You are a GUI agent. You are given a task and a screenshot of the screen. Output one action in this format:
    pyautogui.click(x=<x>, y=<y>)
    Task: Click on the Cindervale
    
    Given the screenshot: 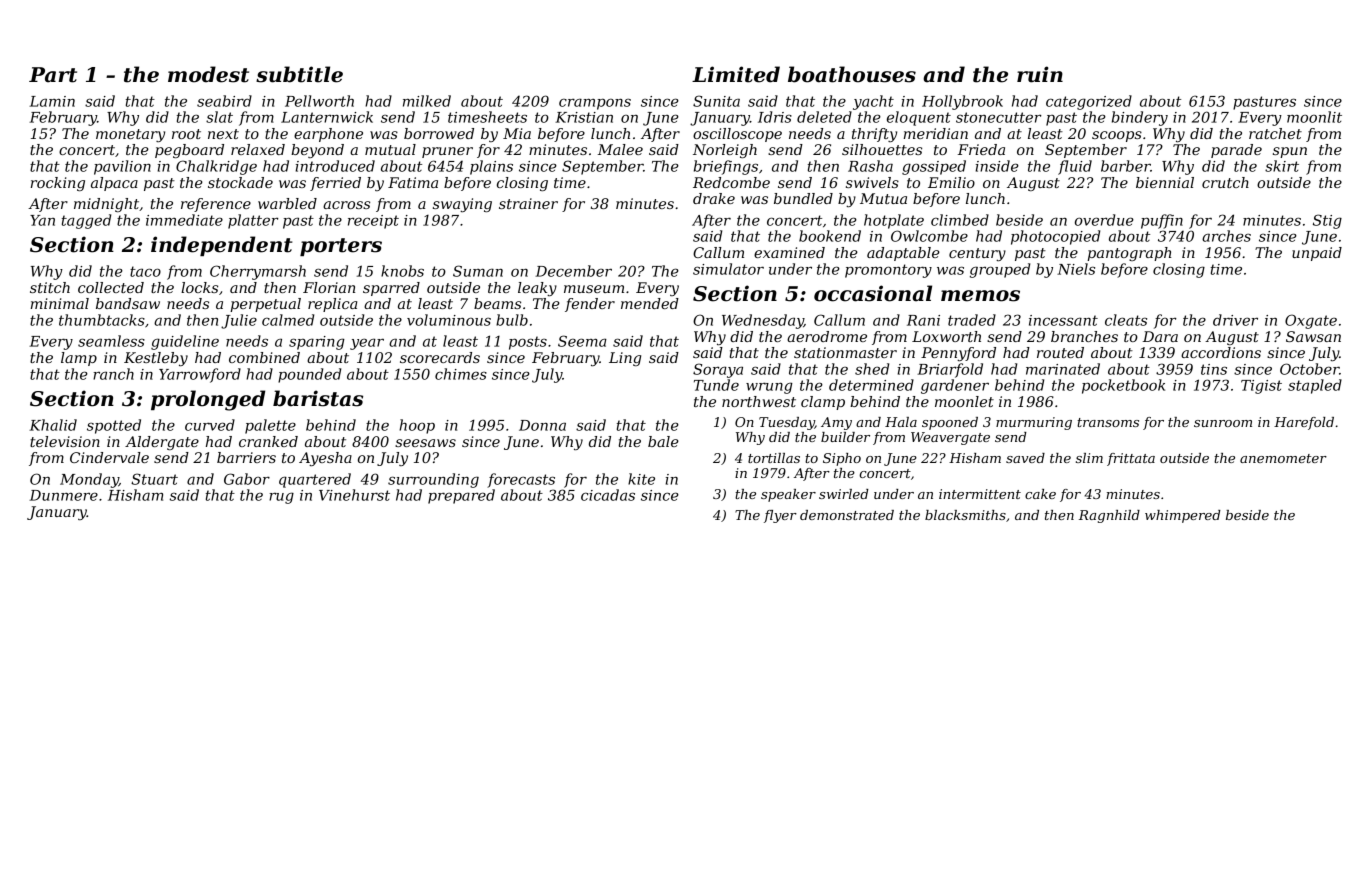 What is the action you would take?
    pyautogui.click(x=109, y=457)
